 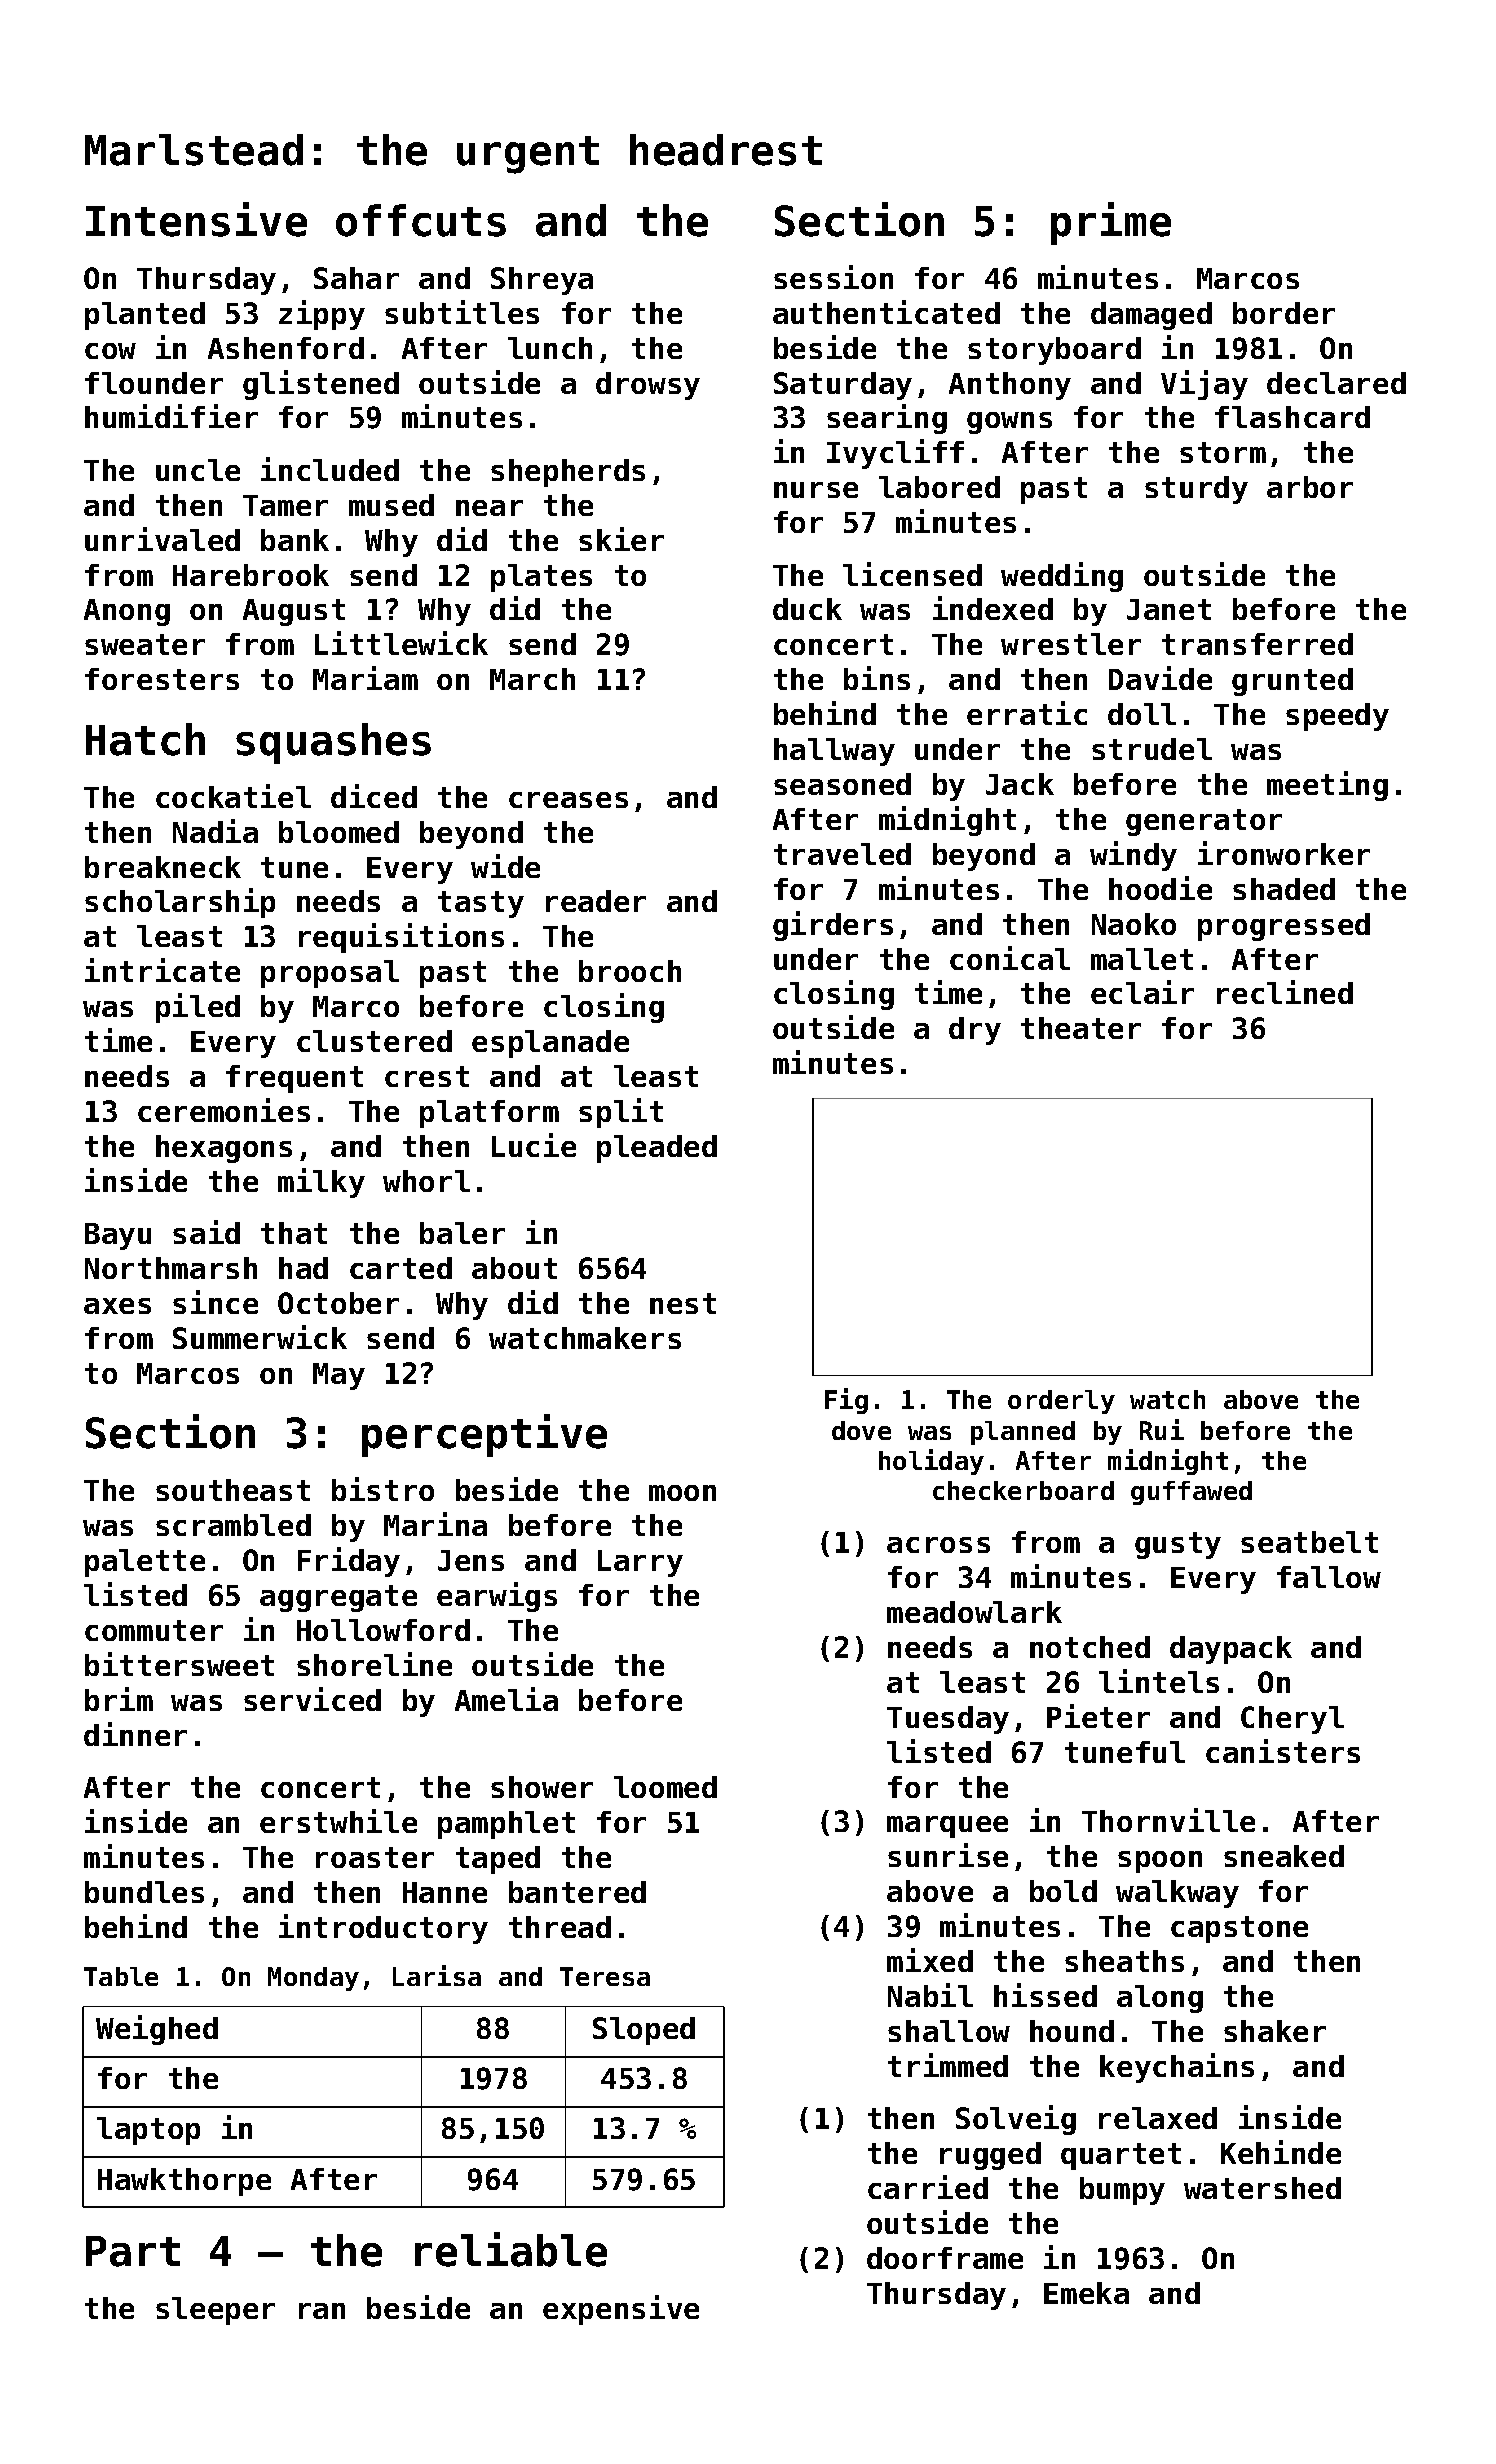 I want to click on border, so click(x=1284, y=313).
